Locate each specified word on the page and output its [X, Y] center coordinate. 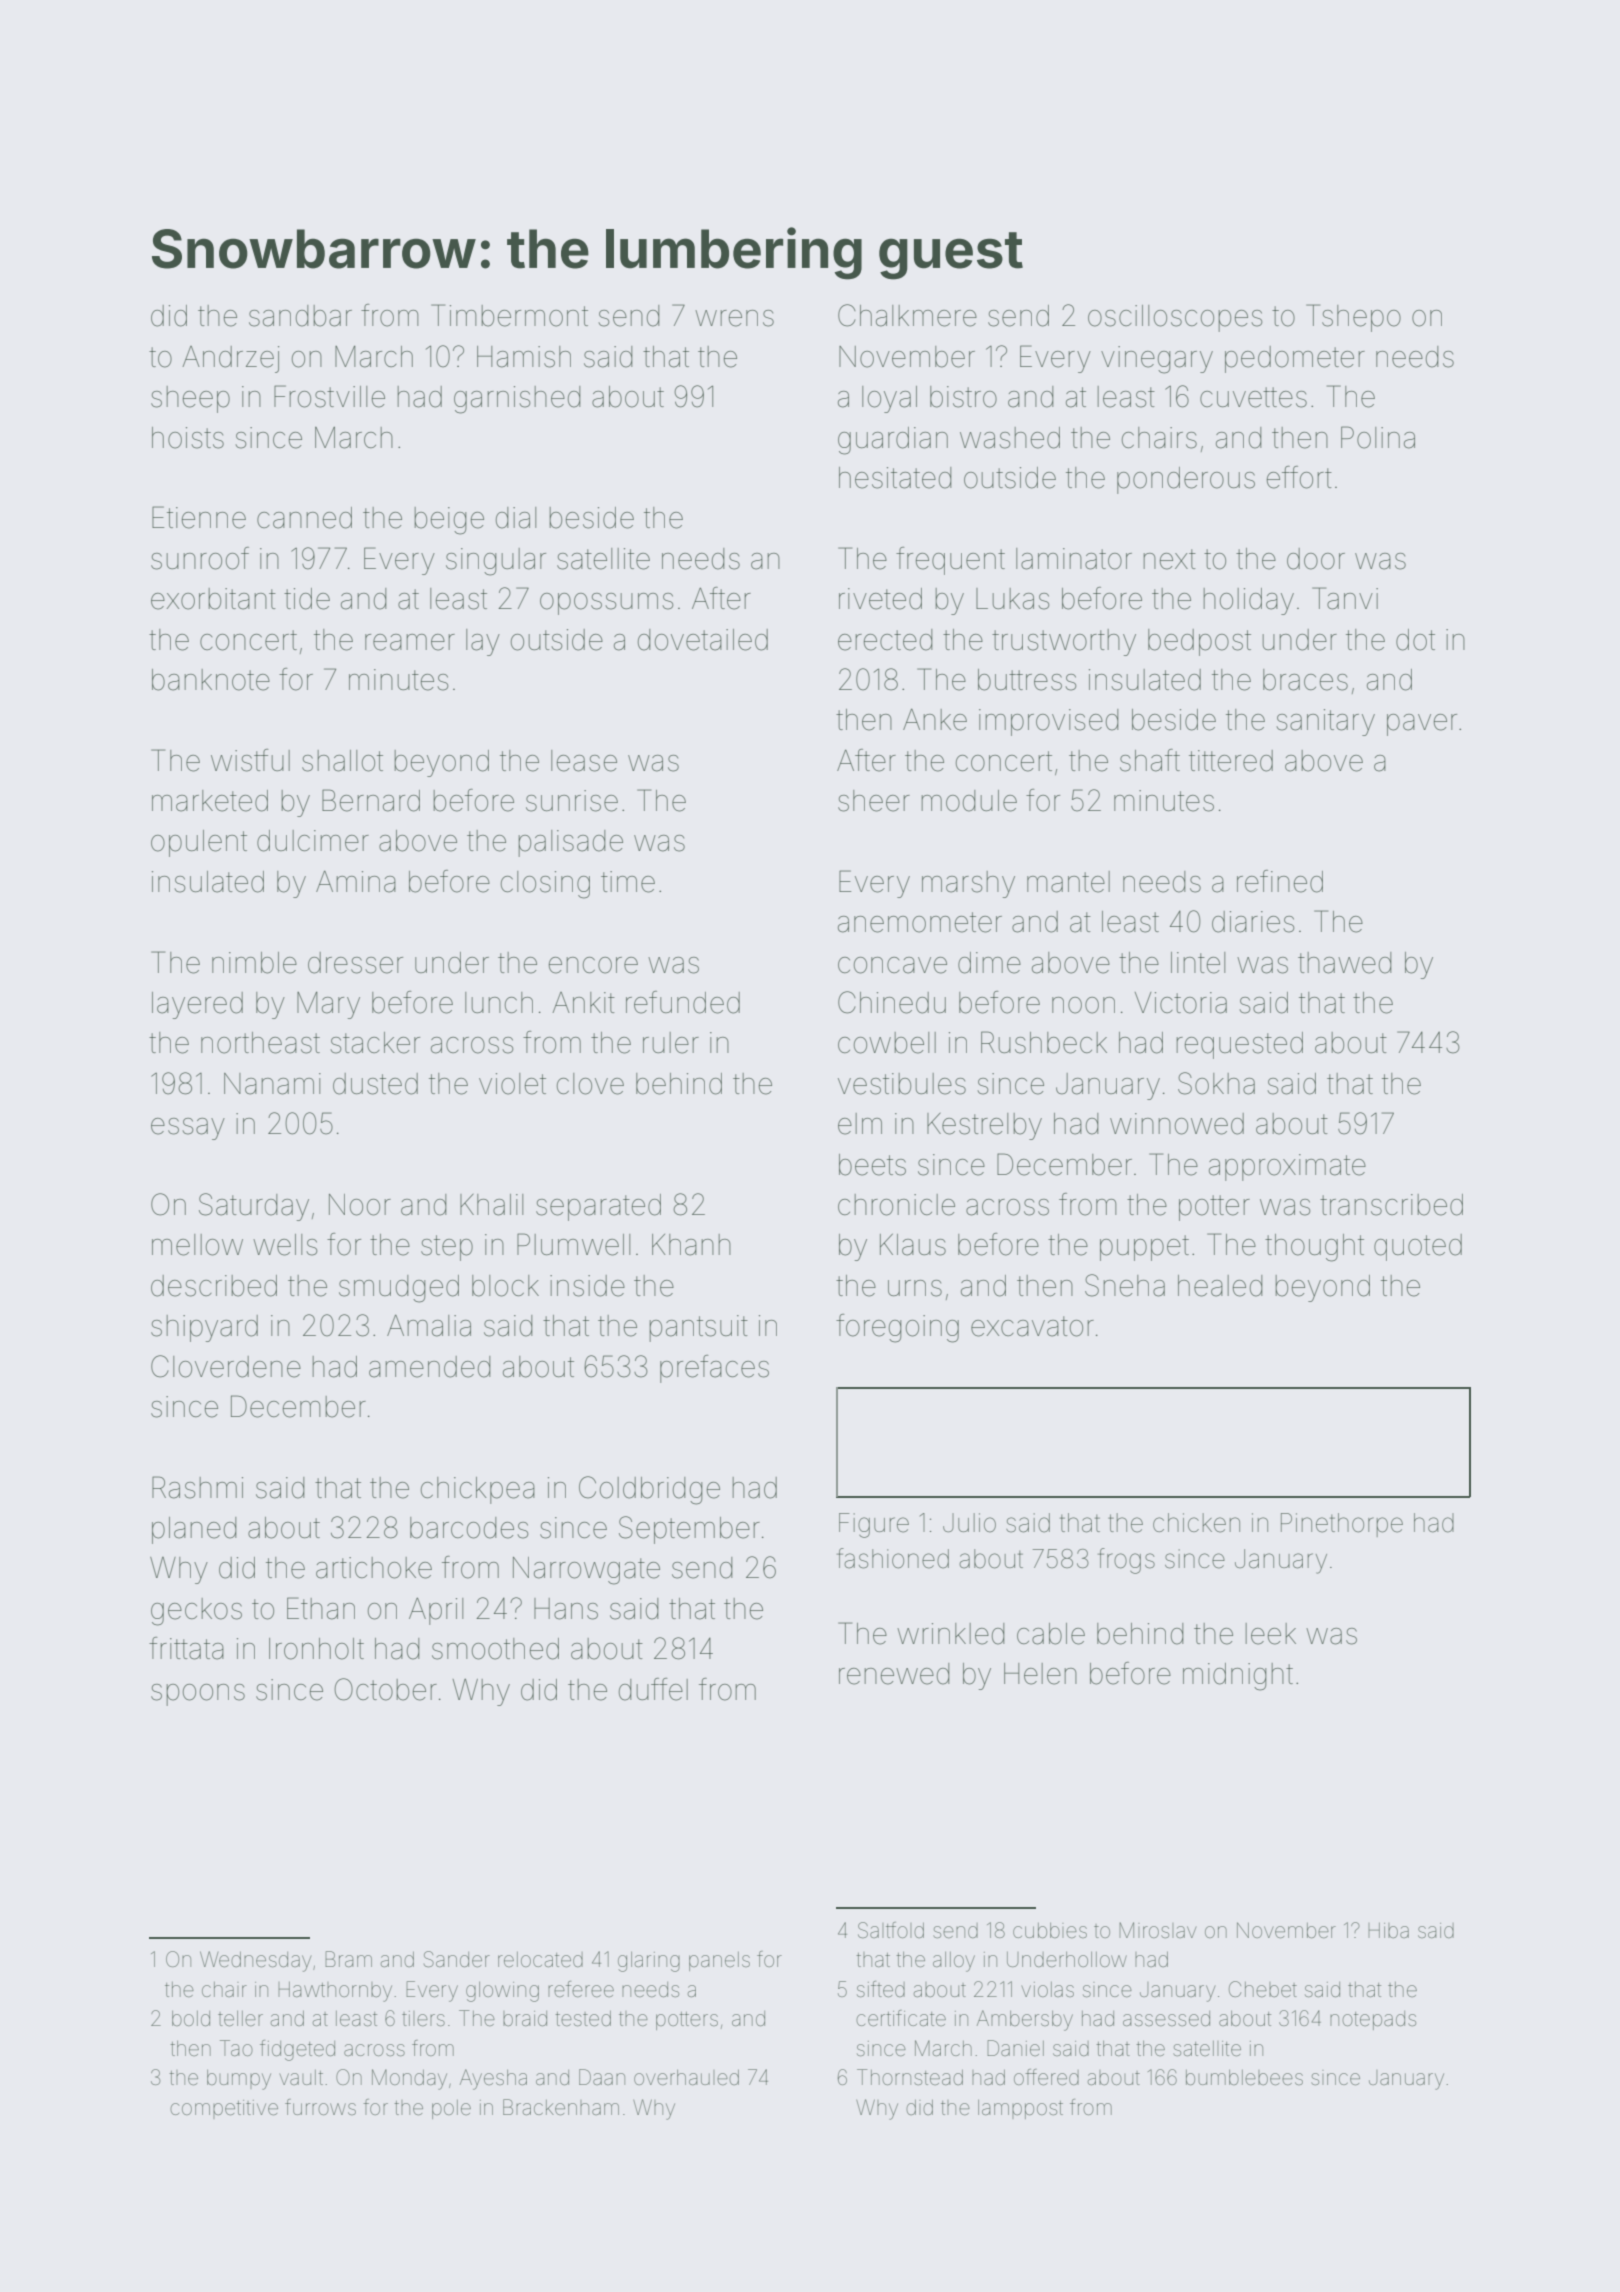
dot [1415, 640]
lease [584, 761]
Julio [969, 1523]
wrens [734, 318]
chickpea [478, 1490]
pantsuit [698, 1328]
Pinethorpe [1342, 1525]
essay [188, 1129]
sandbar [300, 316]
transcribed [1391, 1205]
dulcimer [313, 841]
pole [451, 2109]
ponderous [1186, 480]
